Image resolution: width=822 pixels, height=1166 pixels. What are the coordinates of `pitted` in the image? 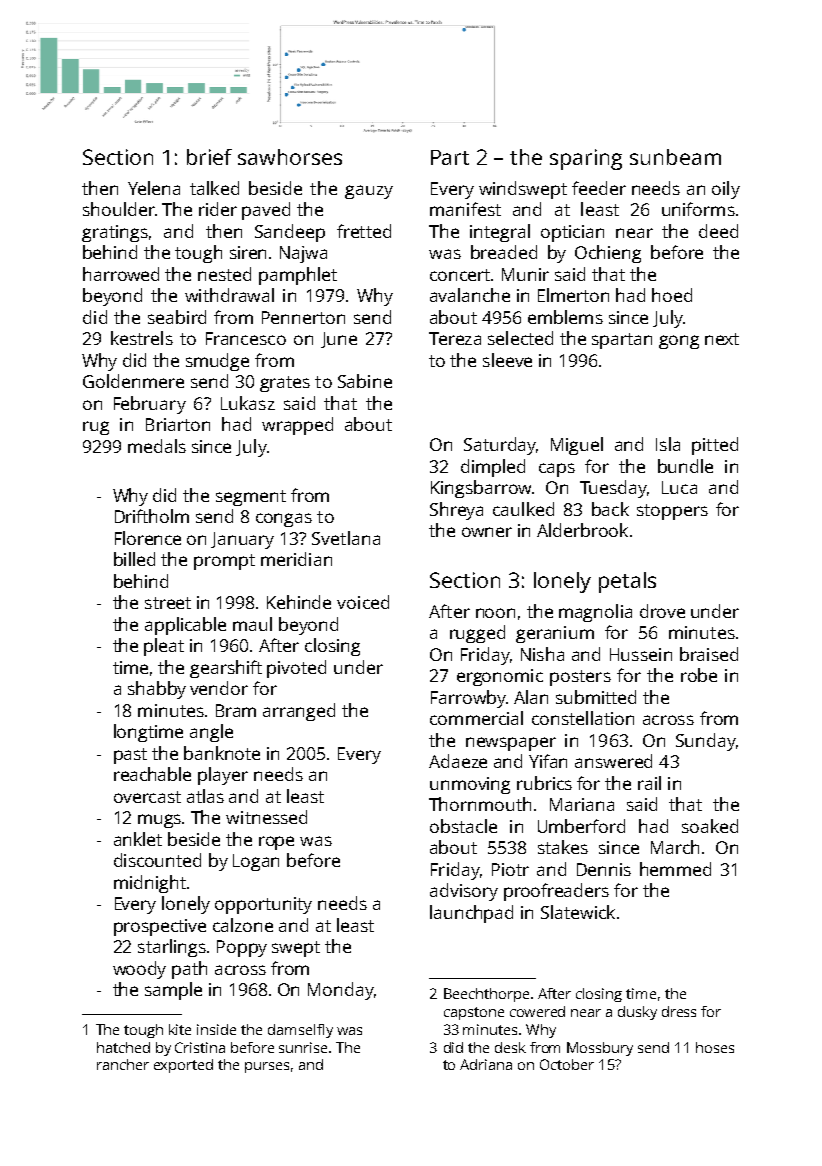 It's located at (715, 446).
